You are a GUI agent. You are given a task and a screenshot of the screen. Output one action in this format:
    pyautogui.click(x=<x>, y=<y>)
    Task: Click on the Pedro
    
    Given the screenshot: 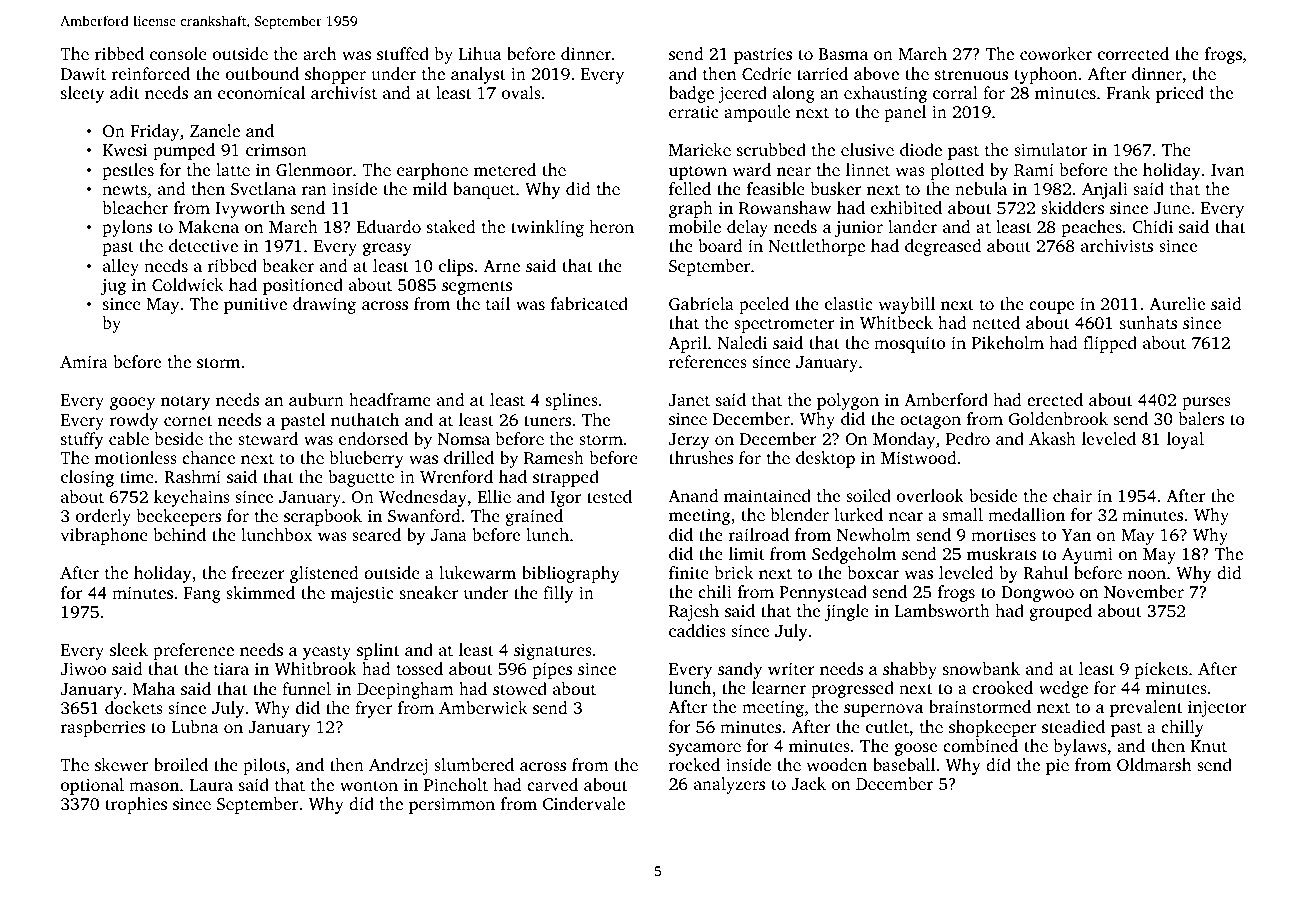 What is the action you would take?
    pyautogui.click(x=968, y=438)
